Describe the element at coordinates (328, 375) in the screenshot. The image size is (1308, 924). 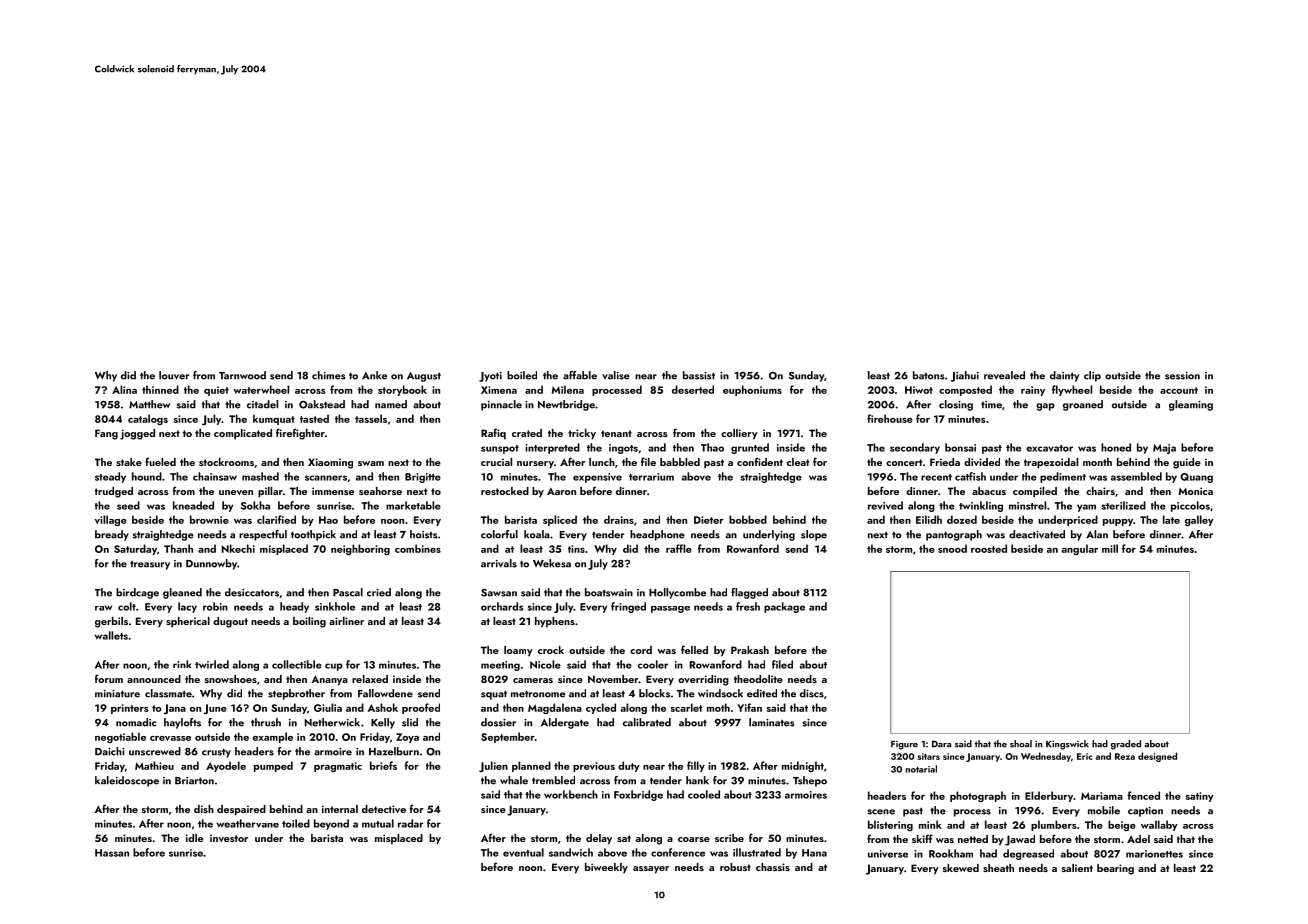
I see `chimes` at that location.
